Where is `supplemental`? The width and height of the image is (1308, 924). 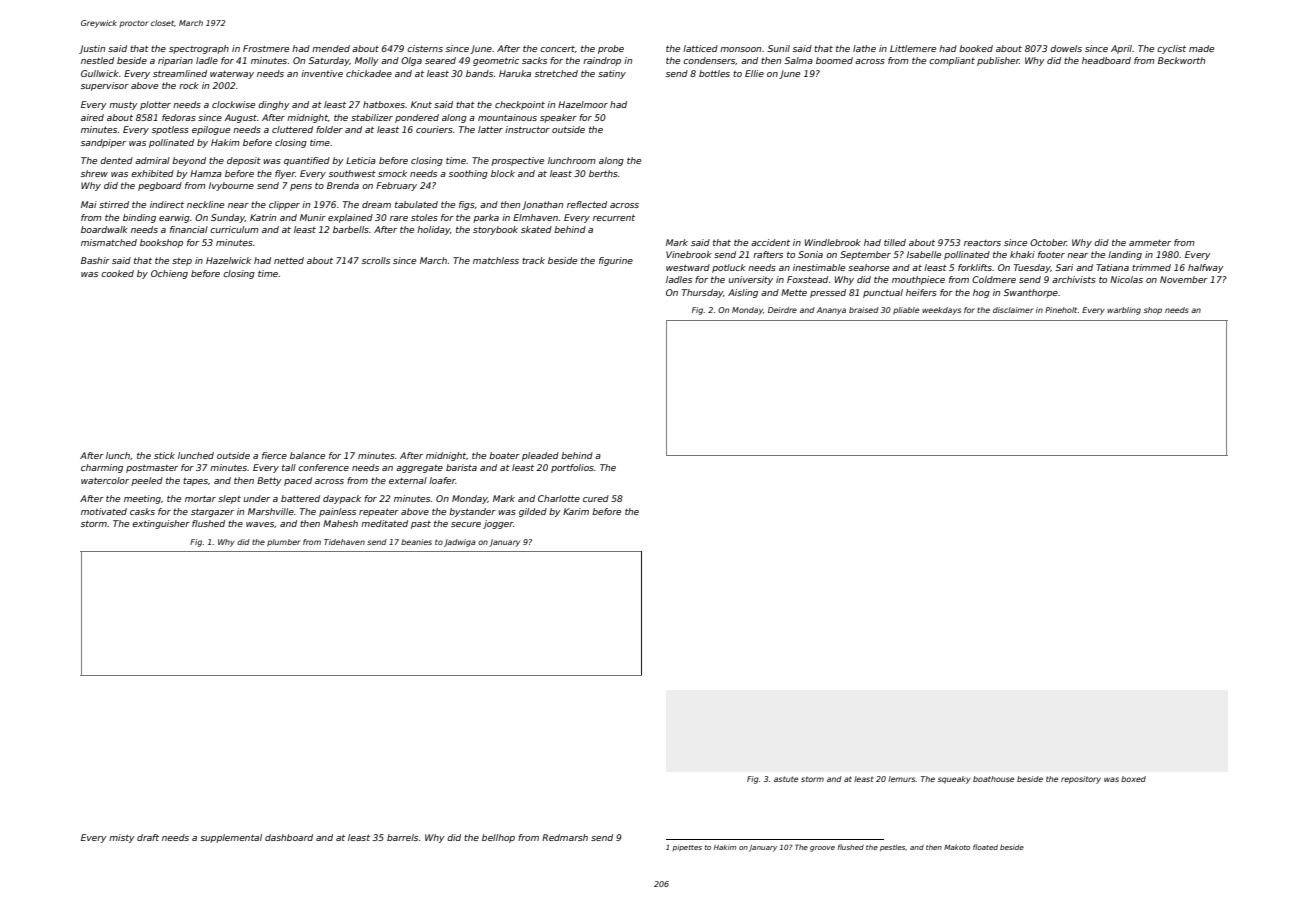
supplemental is located at coordinates (231, 838).
